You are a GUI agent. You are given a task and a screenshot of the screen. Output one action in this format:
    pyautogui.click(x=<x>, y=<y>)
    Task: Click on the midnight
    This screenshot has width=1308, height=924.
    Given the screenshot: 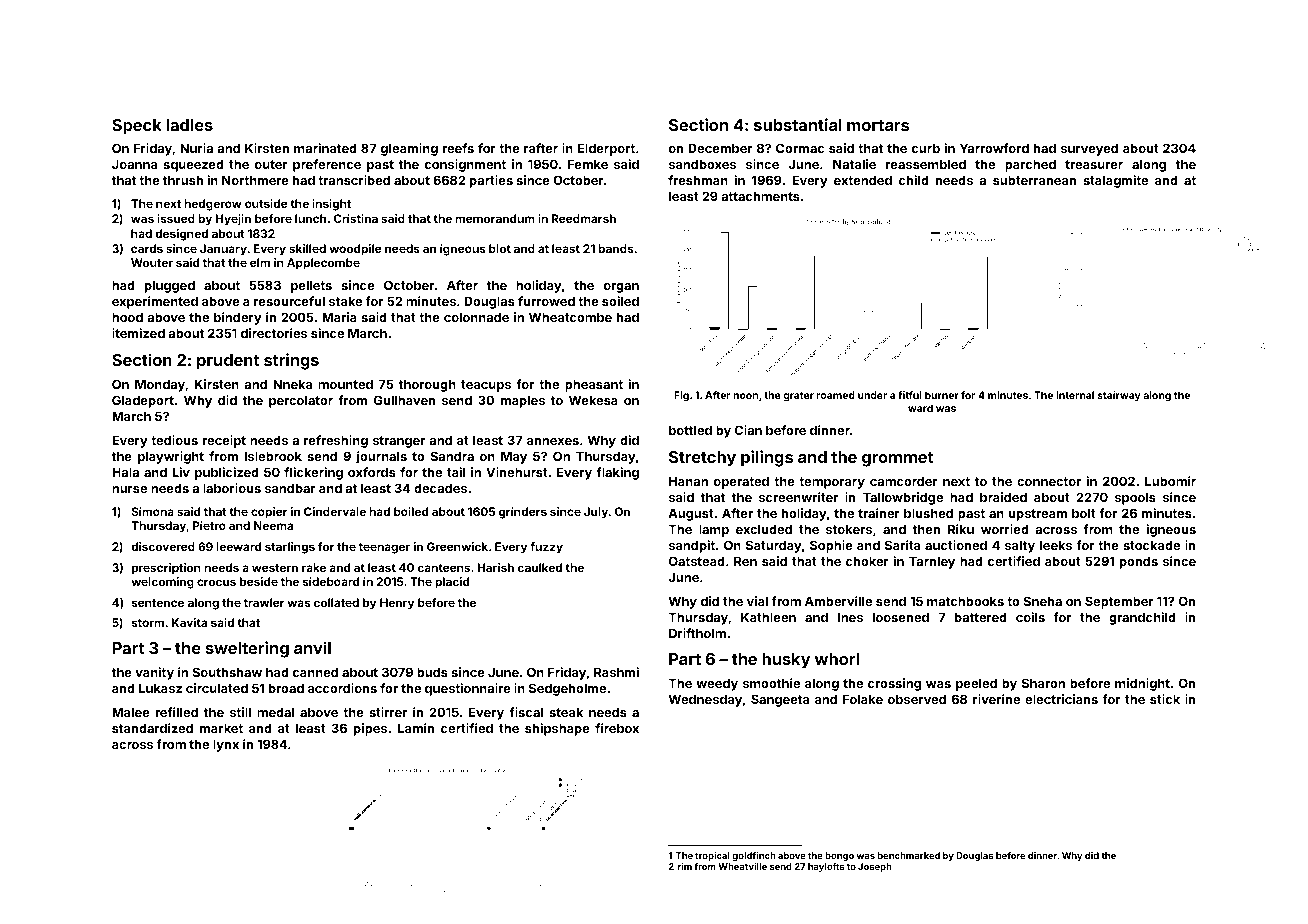 What is the action you would take?
    pyautogui.click(x=1142, y=684)
